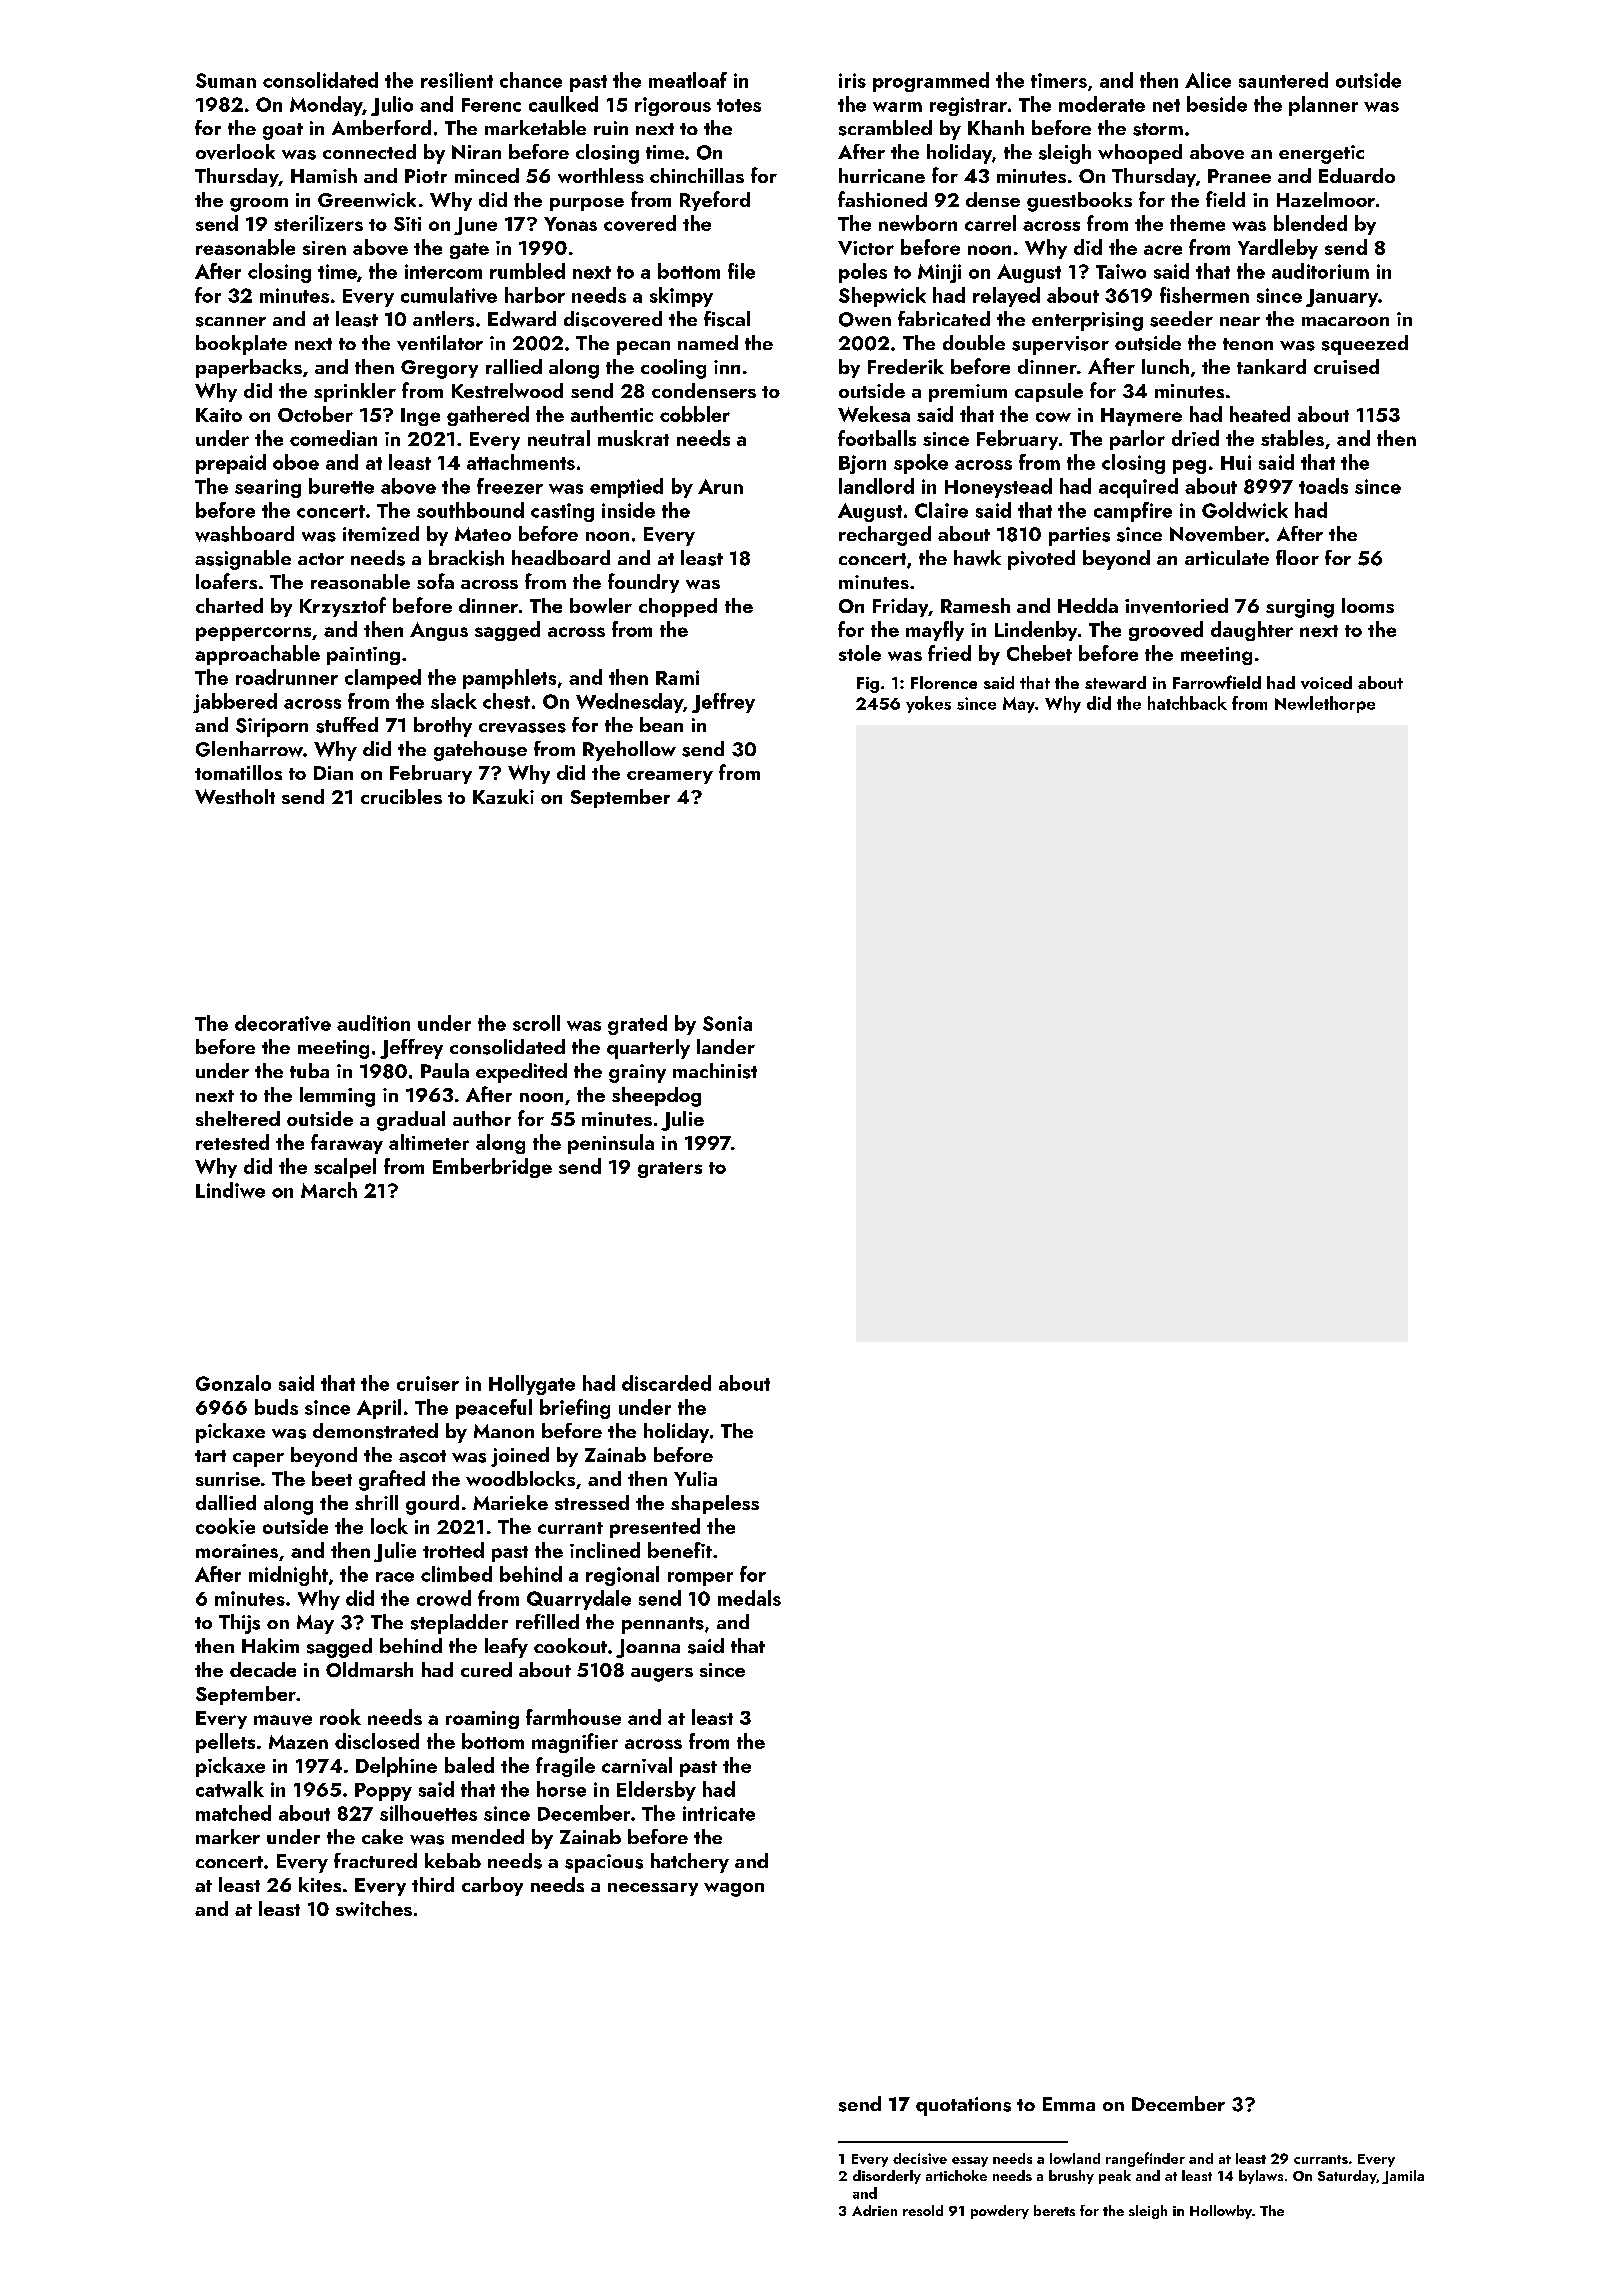  Describe the element at coordinates (923, 2210) in the screenshot. I see `resold` at that location.
